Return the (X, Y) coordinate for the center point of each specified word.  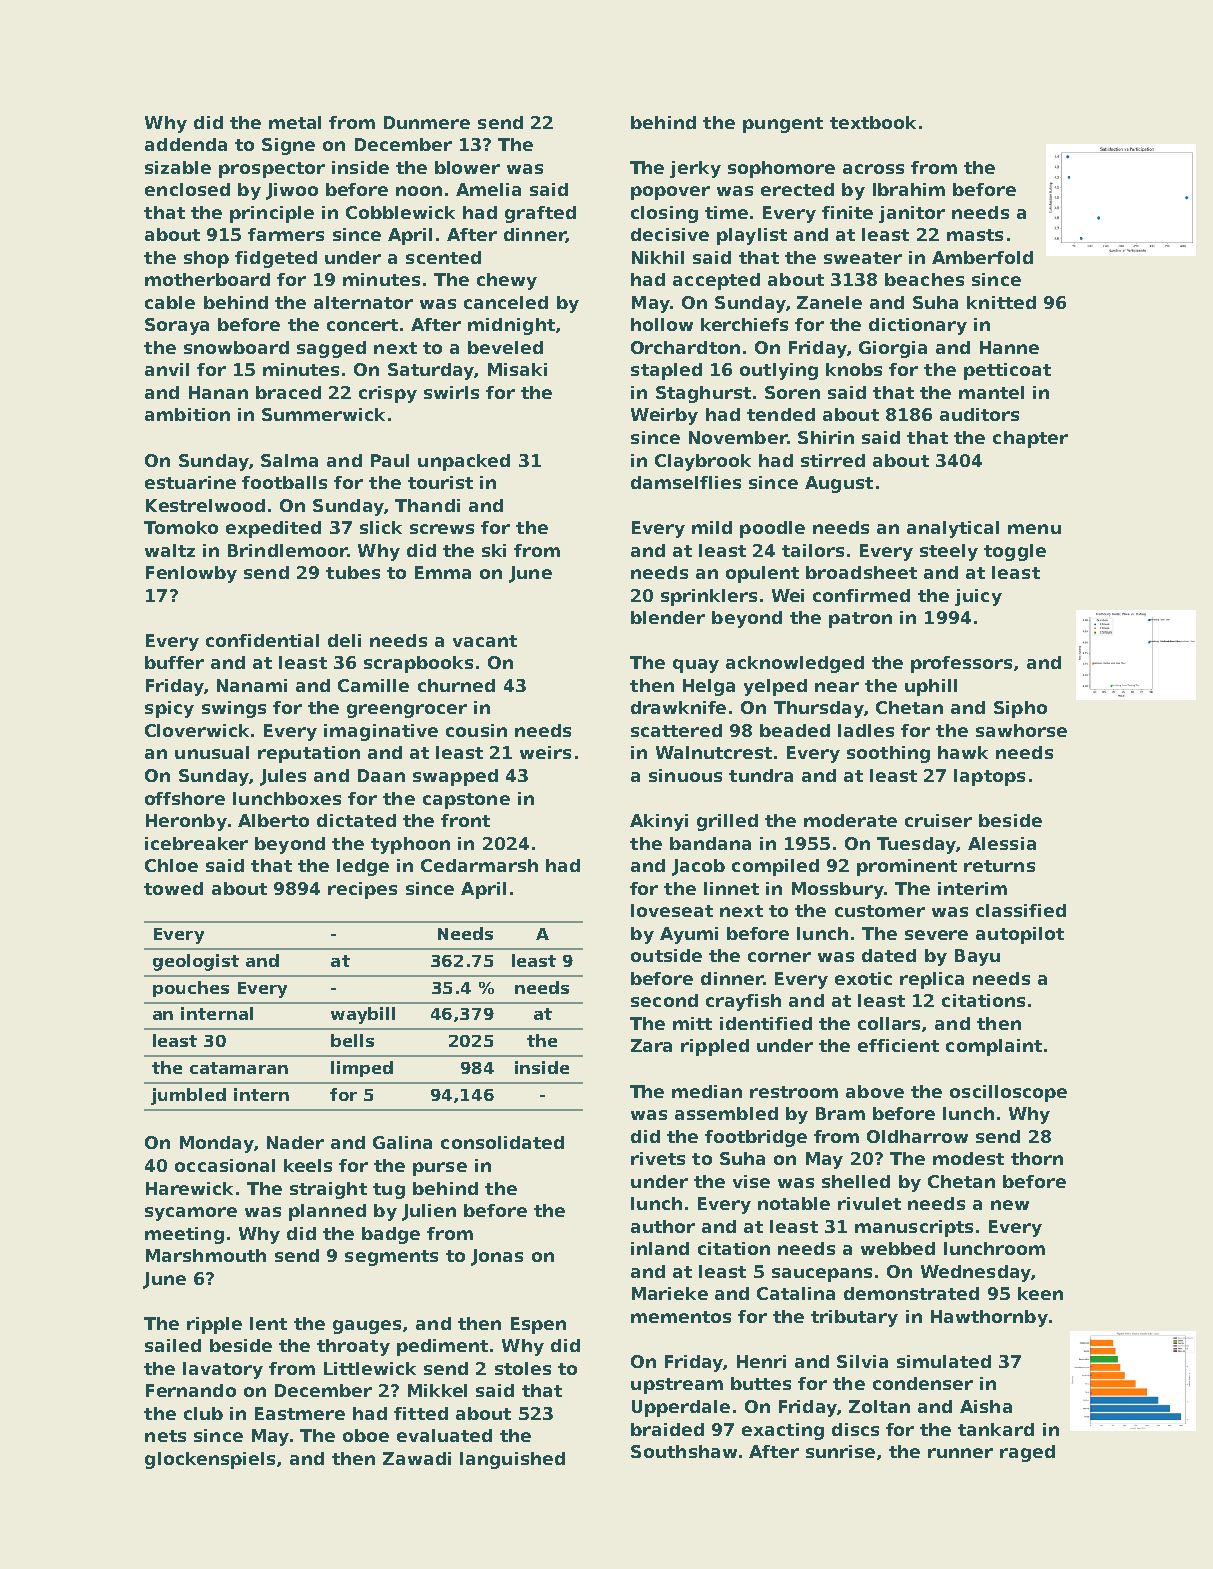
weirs (545, 752)
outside (666, 955)
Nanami (252, 685)
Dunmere (427, 122)
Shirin (826, 437)
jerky (695, 169)
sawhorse (1021, 730)
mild (712, 527)
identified (766, 1023)
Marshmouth (206, 1255)
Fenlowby (191, 574)
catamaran (239, 1068)
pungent (783, 125)
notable (794, 1203)
